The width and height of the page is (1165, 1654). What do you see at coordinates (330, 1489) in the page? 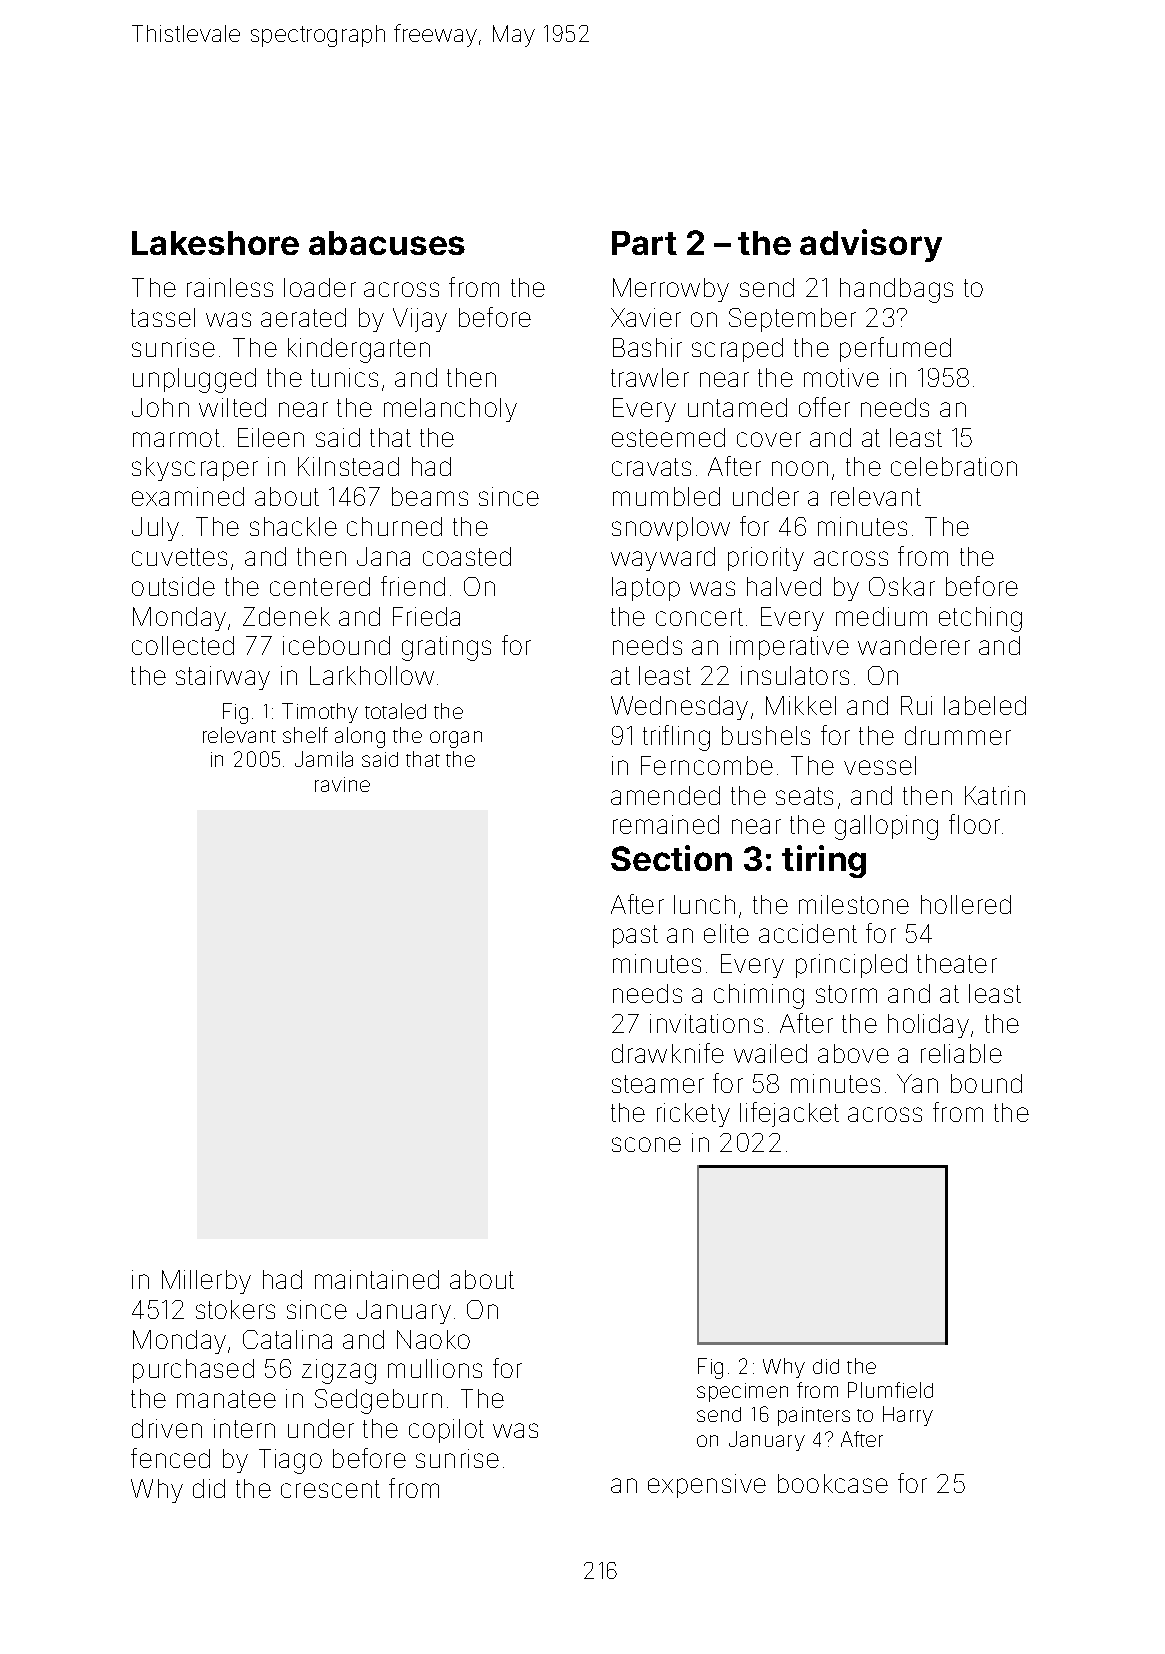
I see `crescent` at bounding box center [330, 1489].
